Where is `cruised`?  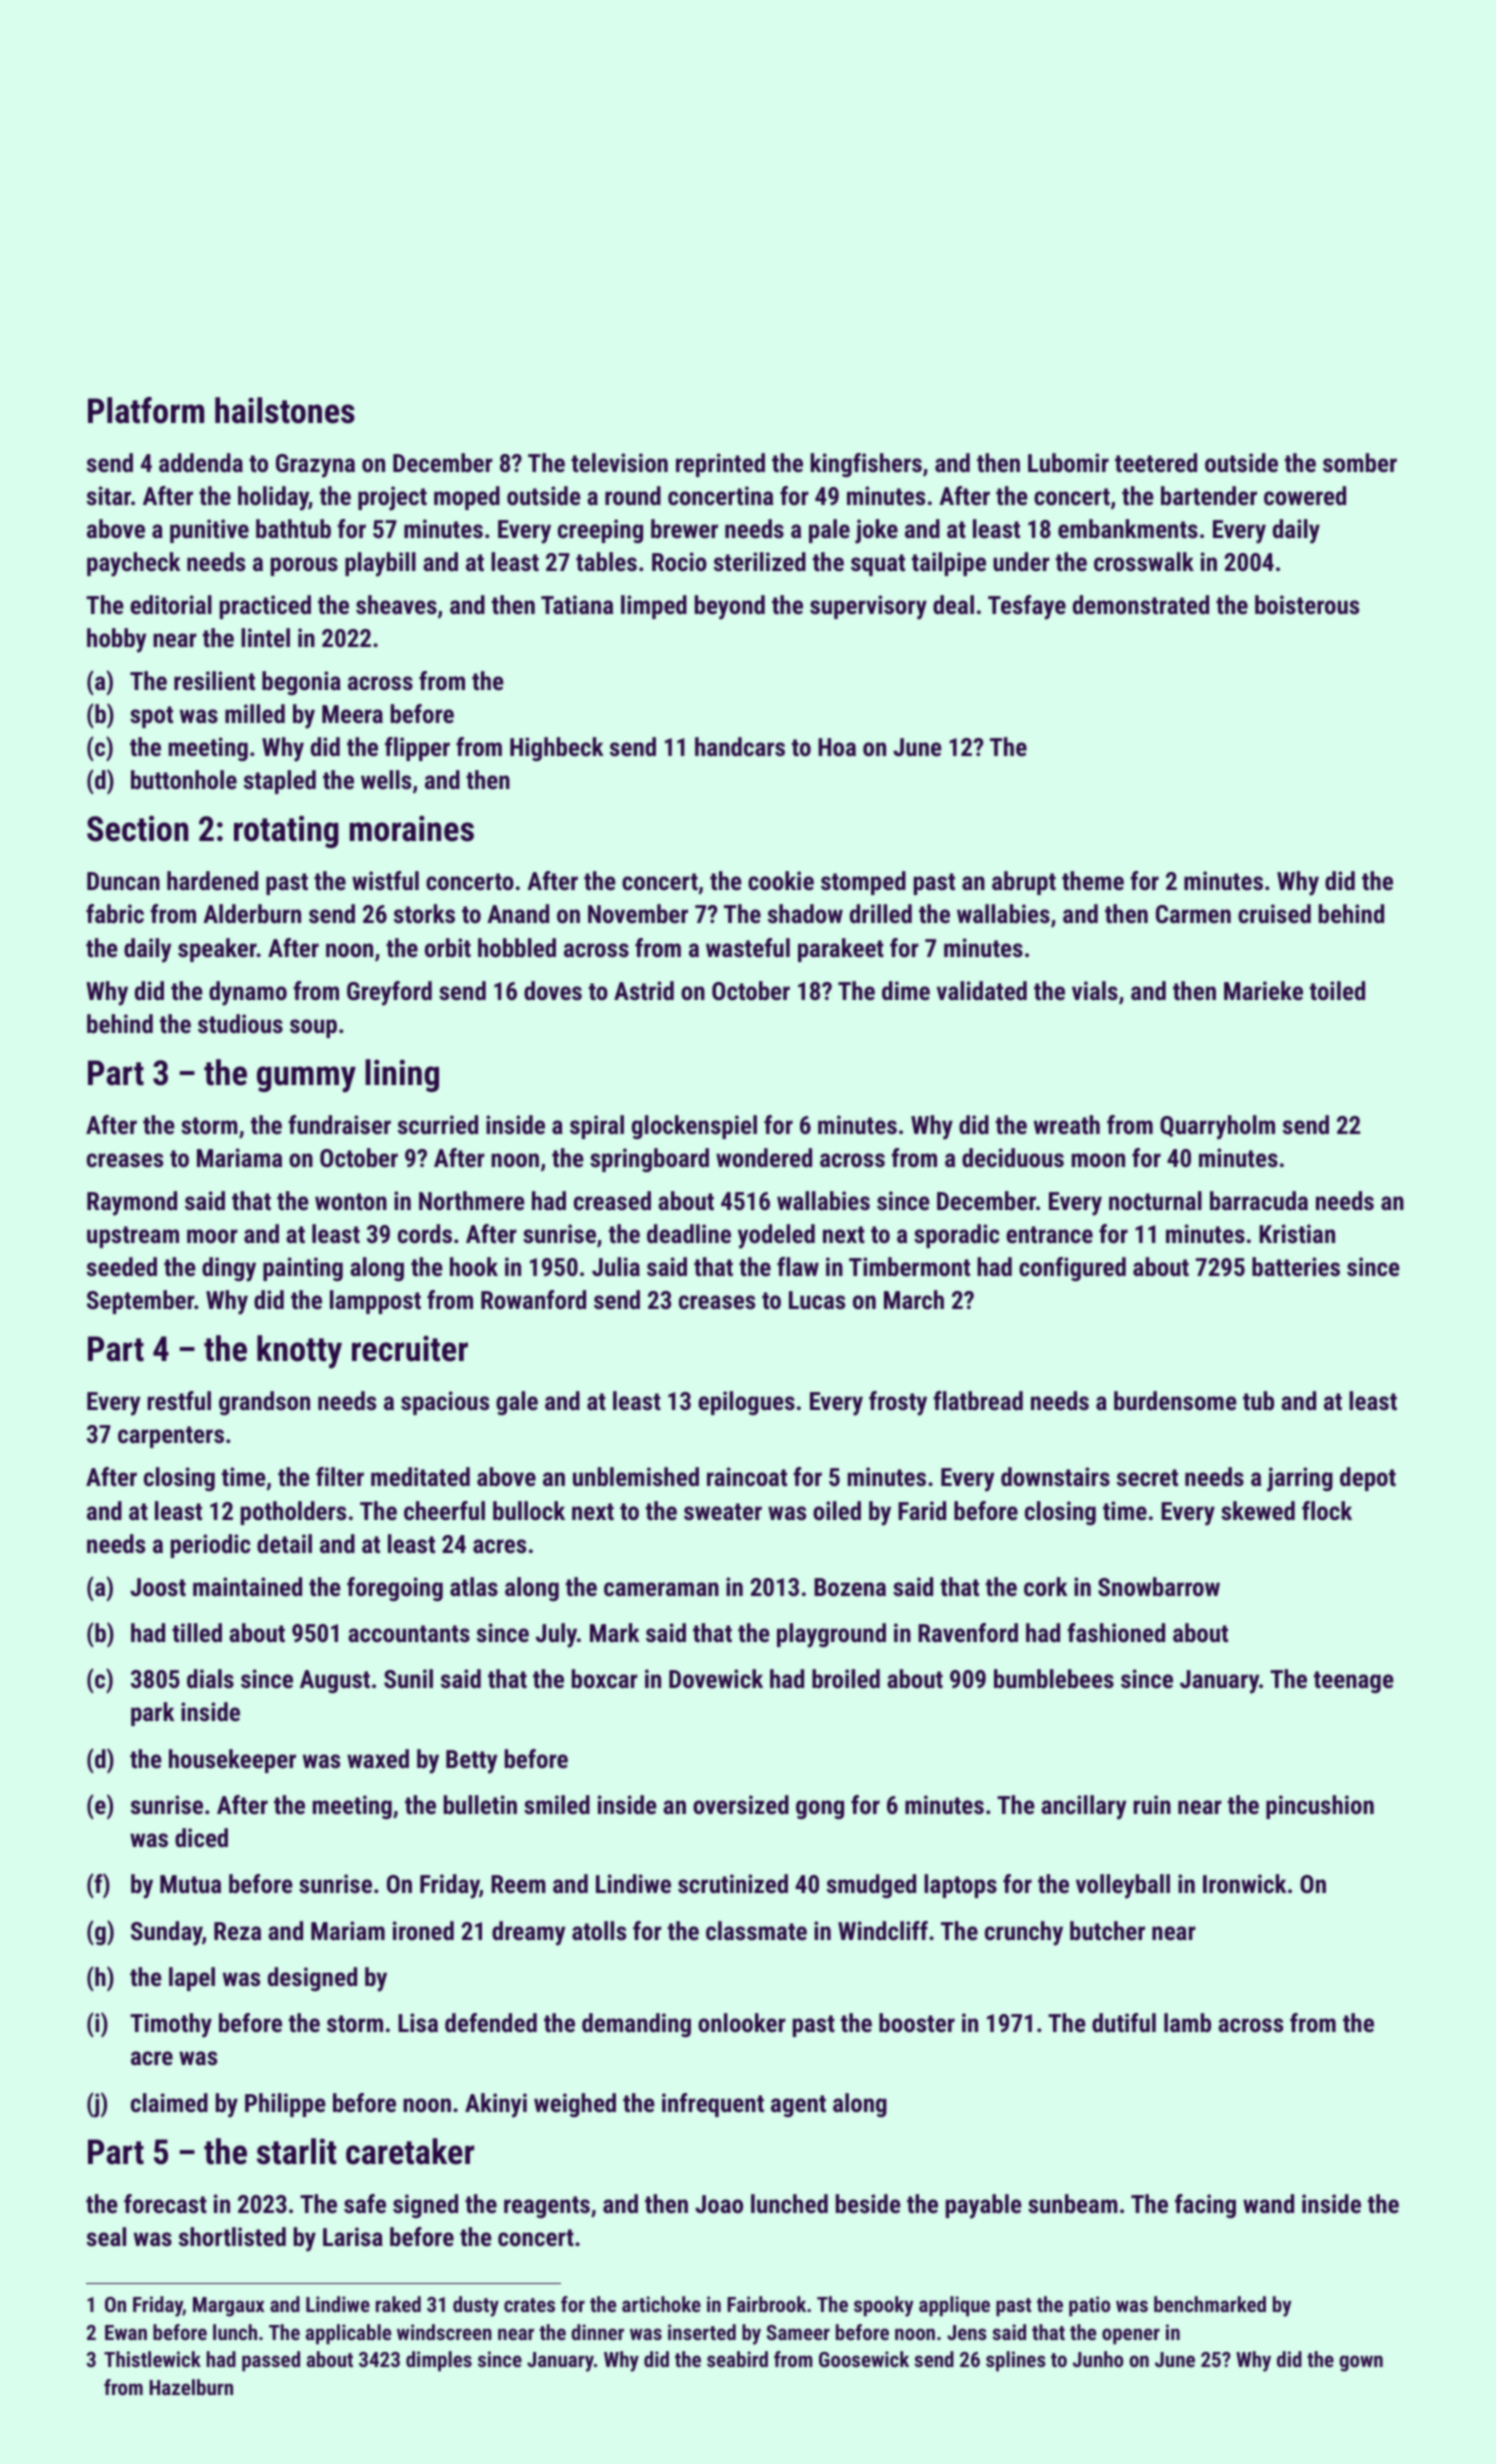 cruised is located at coordinates (1274, 913).
